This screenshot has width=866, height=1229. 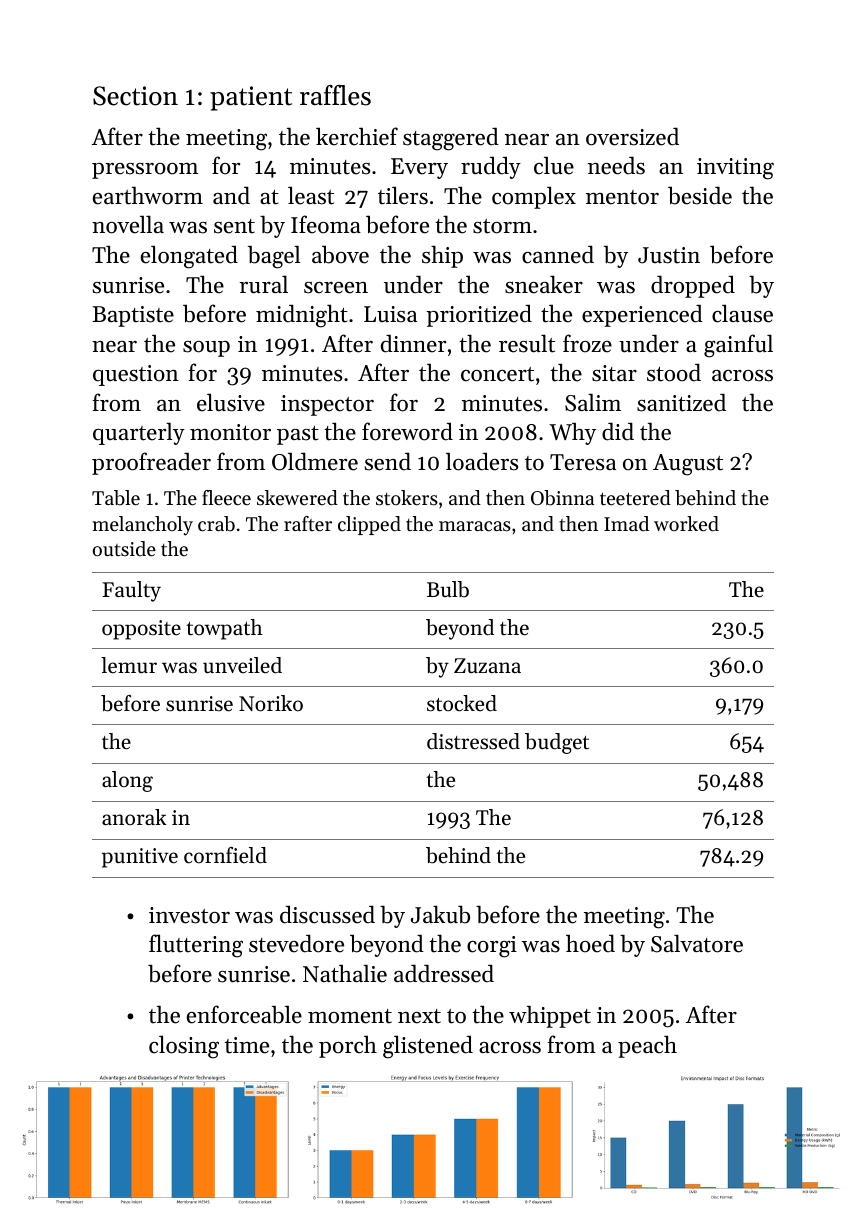 I want to click on inspector, so click(x=327, y=405).
